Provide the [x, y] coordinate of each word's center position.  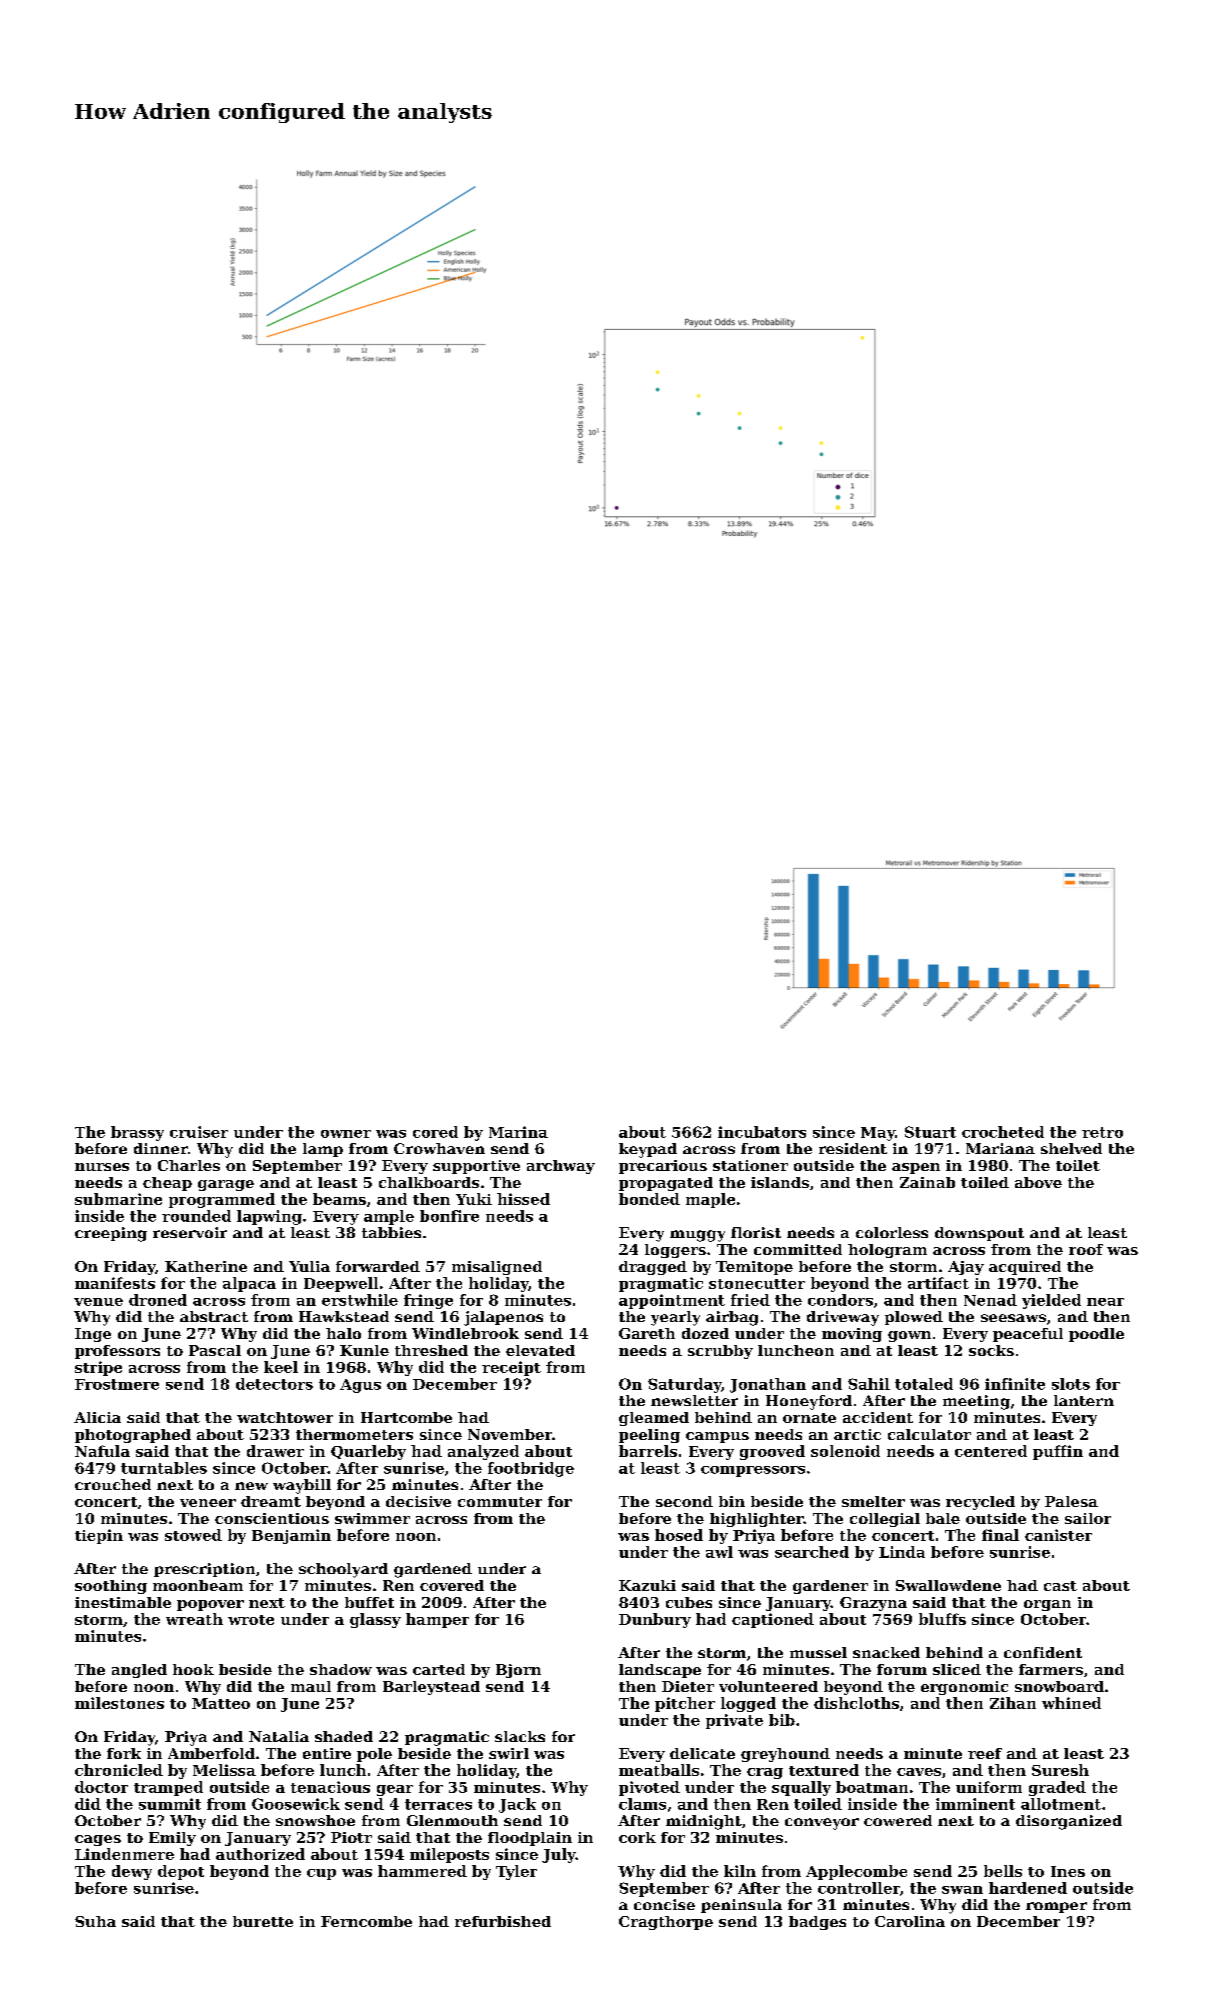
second [684, 1501]
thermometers [354, 1434]
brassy [137, 1133]
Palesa [1071, 1501]
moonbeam [198, 1585]
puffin [1058, 1452]
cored [435, 1132]
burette [263, 1921]
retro [1102, 1132]
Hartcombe [406, 1417]
